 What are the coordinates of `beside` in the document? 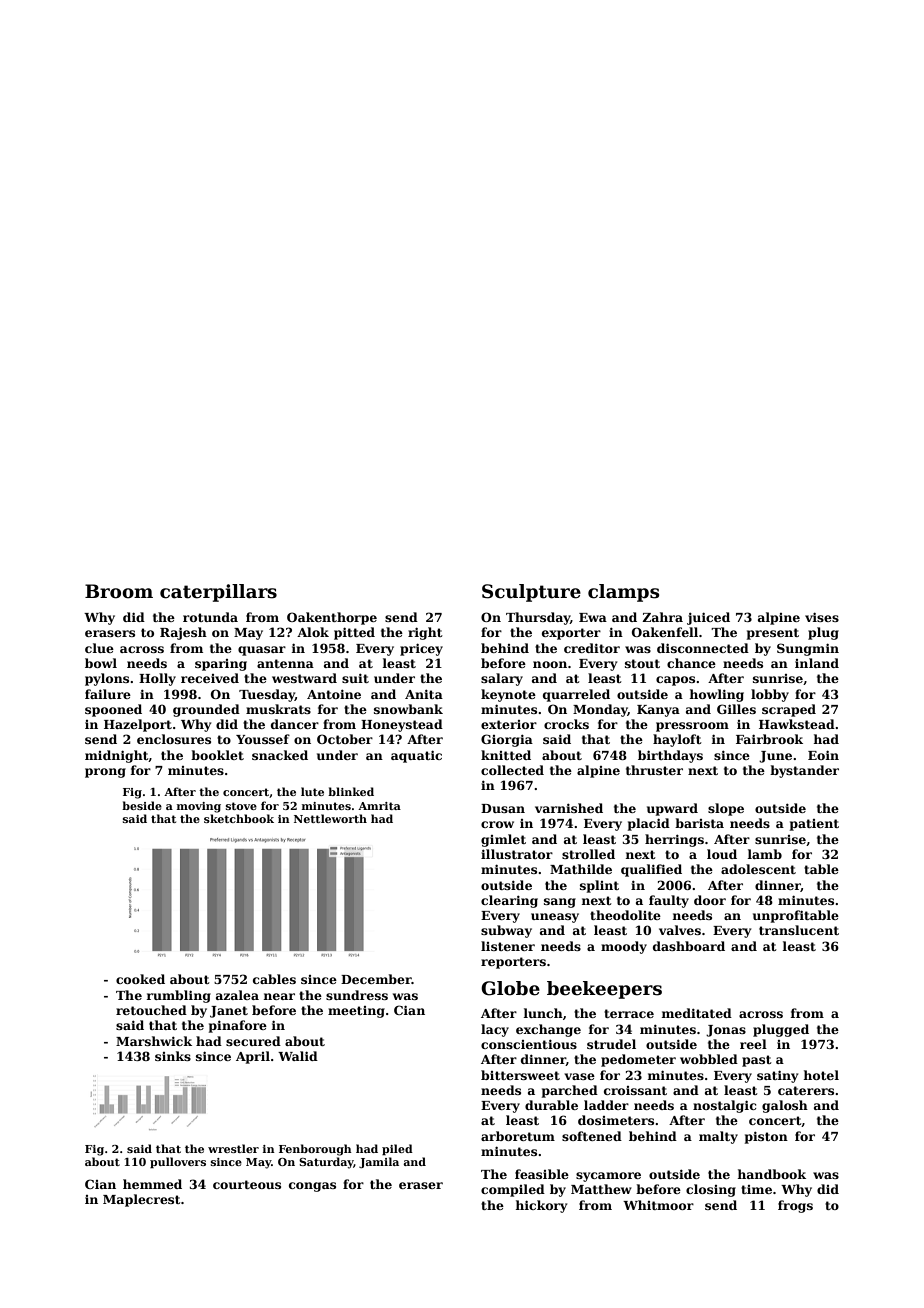 It's located at (142, 805).
